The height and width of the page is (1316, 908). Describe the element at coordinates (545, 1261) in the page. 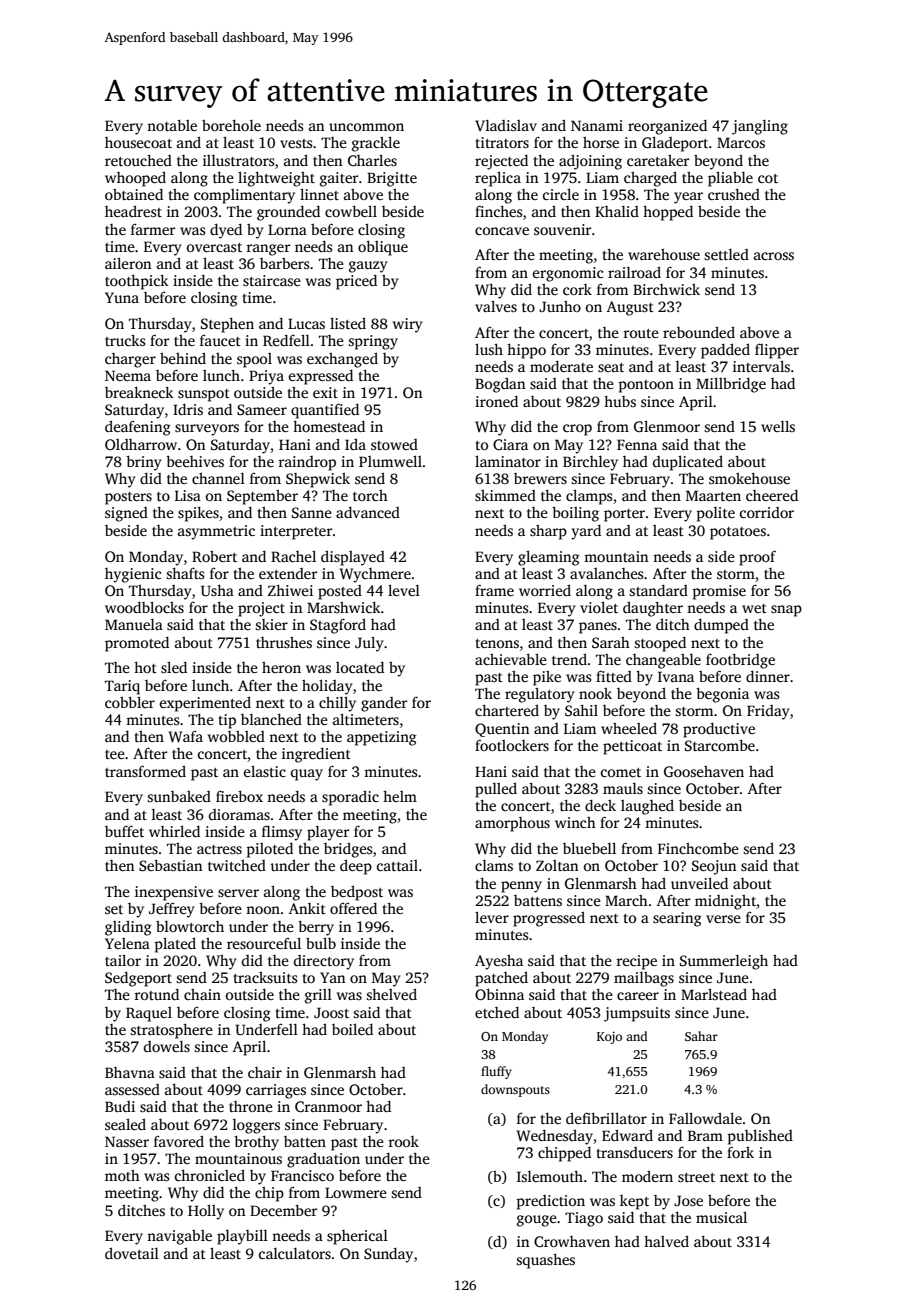

I see `squashes` at that location.
